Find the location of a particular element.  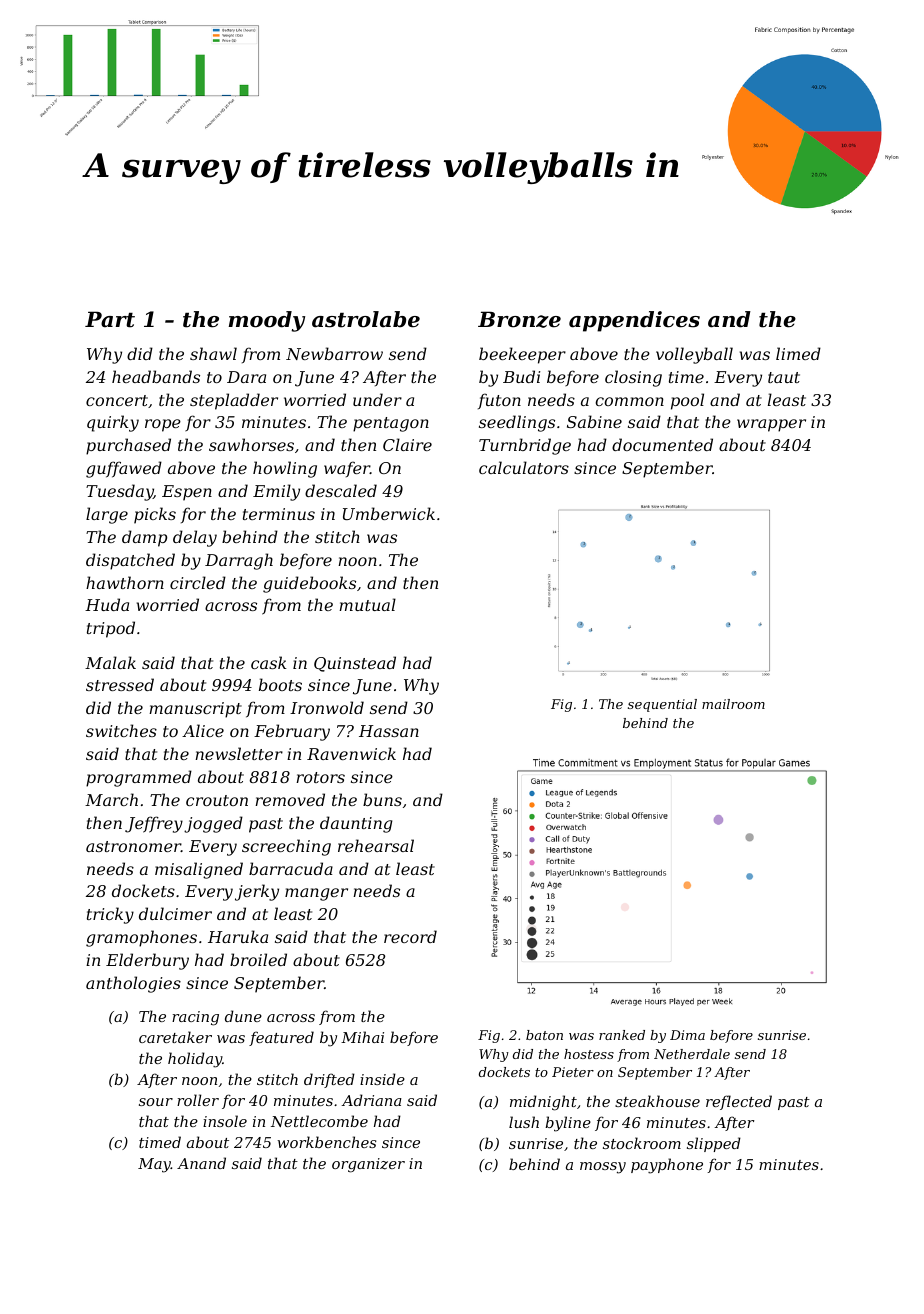

payphone is located at coordinates (667, 1166).
